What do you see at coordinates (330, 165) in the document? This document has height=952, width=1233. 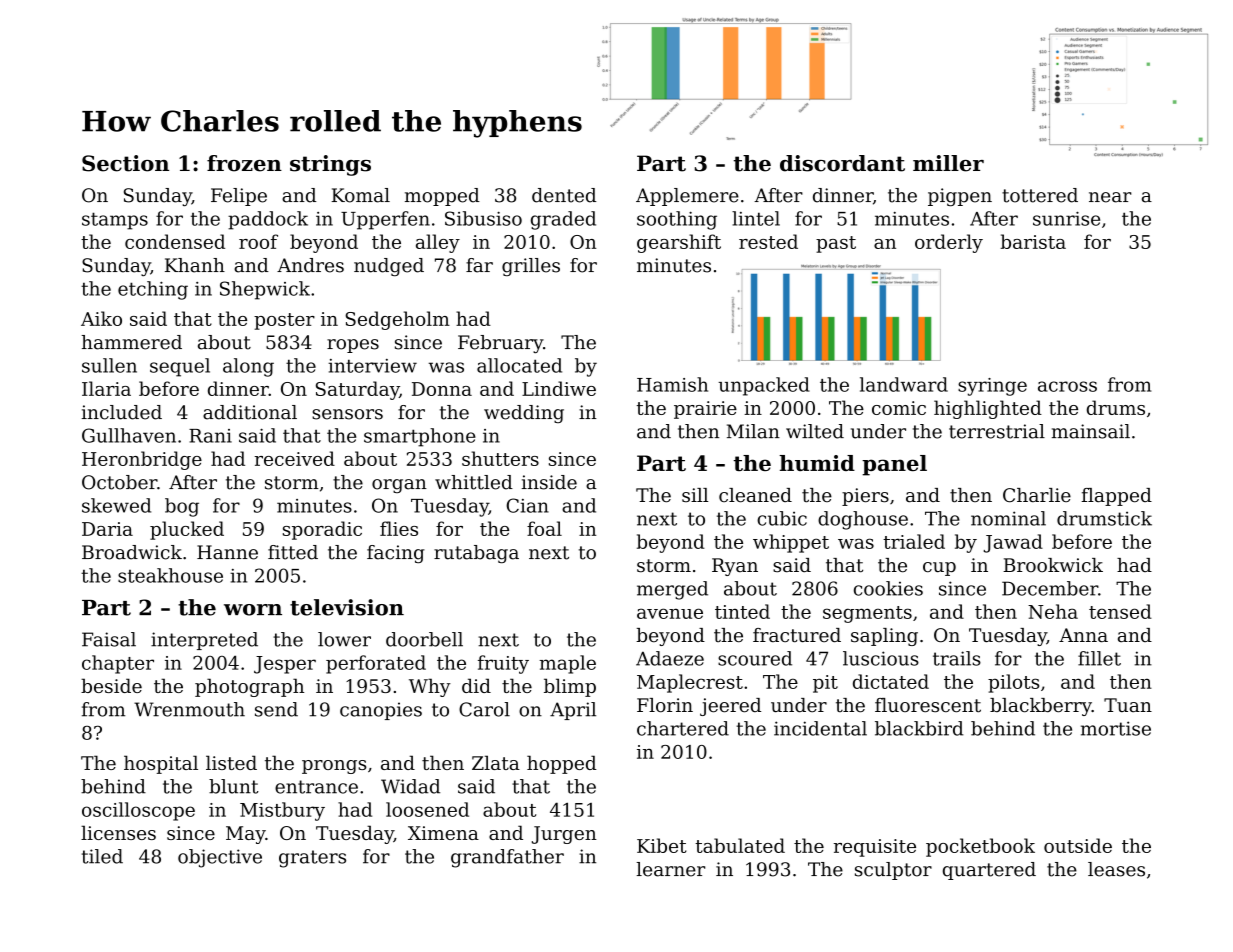 I see `strings` at bounding box center [330, 165].
